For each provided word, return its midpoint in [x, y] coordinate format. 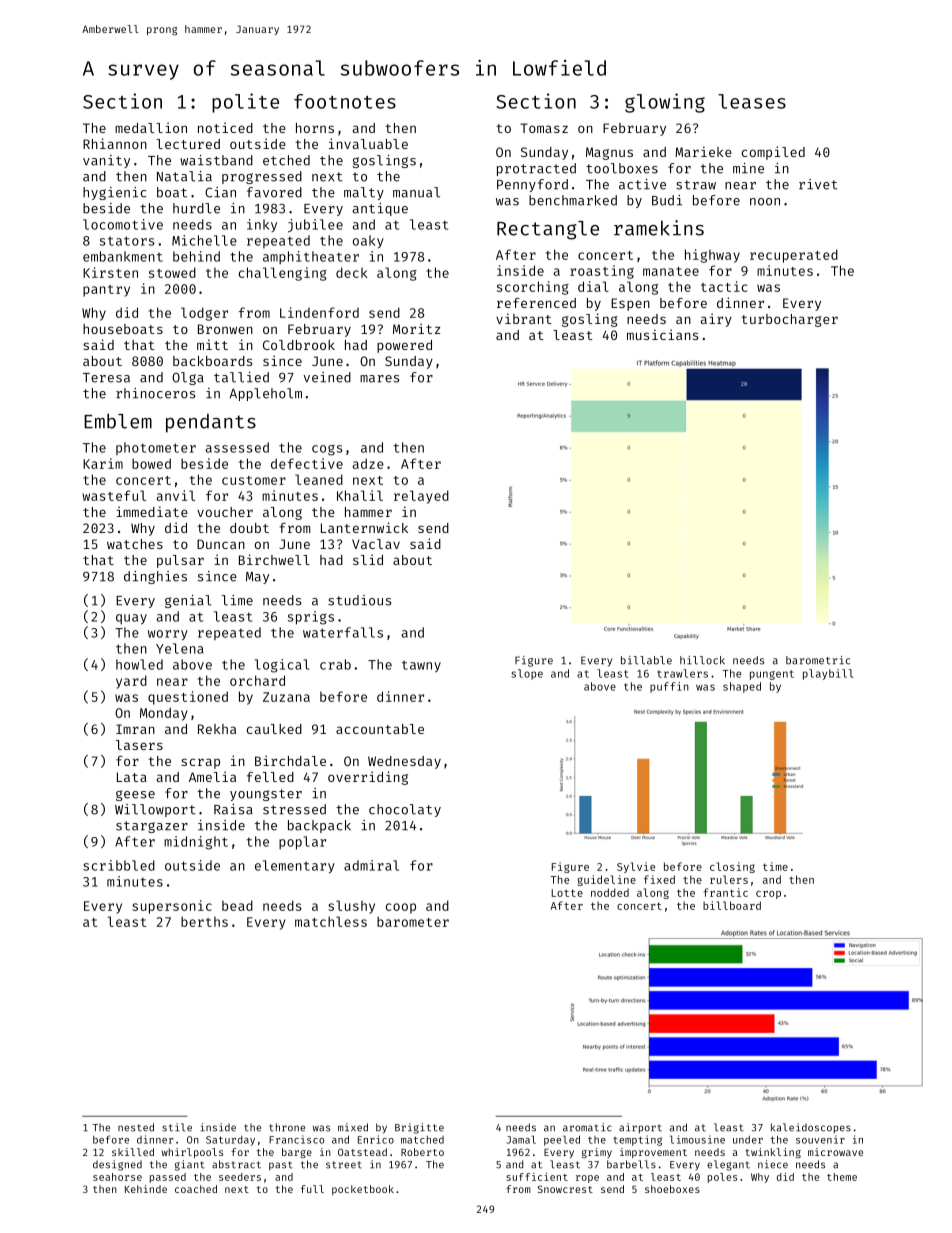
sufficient [537, 1177]
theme [842, 1177]
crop [768, 895]
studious [359, 600]
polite [245, 103]
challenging [283, 274]
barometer [413, 921]
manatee [671, 271]
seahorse [117, 1177]
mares [379, 379]
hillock [702, 660]
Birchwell [274, 559]
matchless [331, 921]
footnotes [345, 101]
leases [752, 101]
